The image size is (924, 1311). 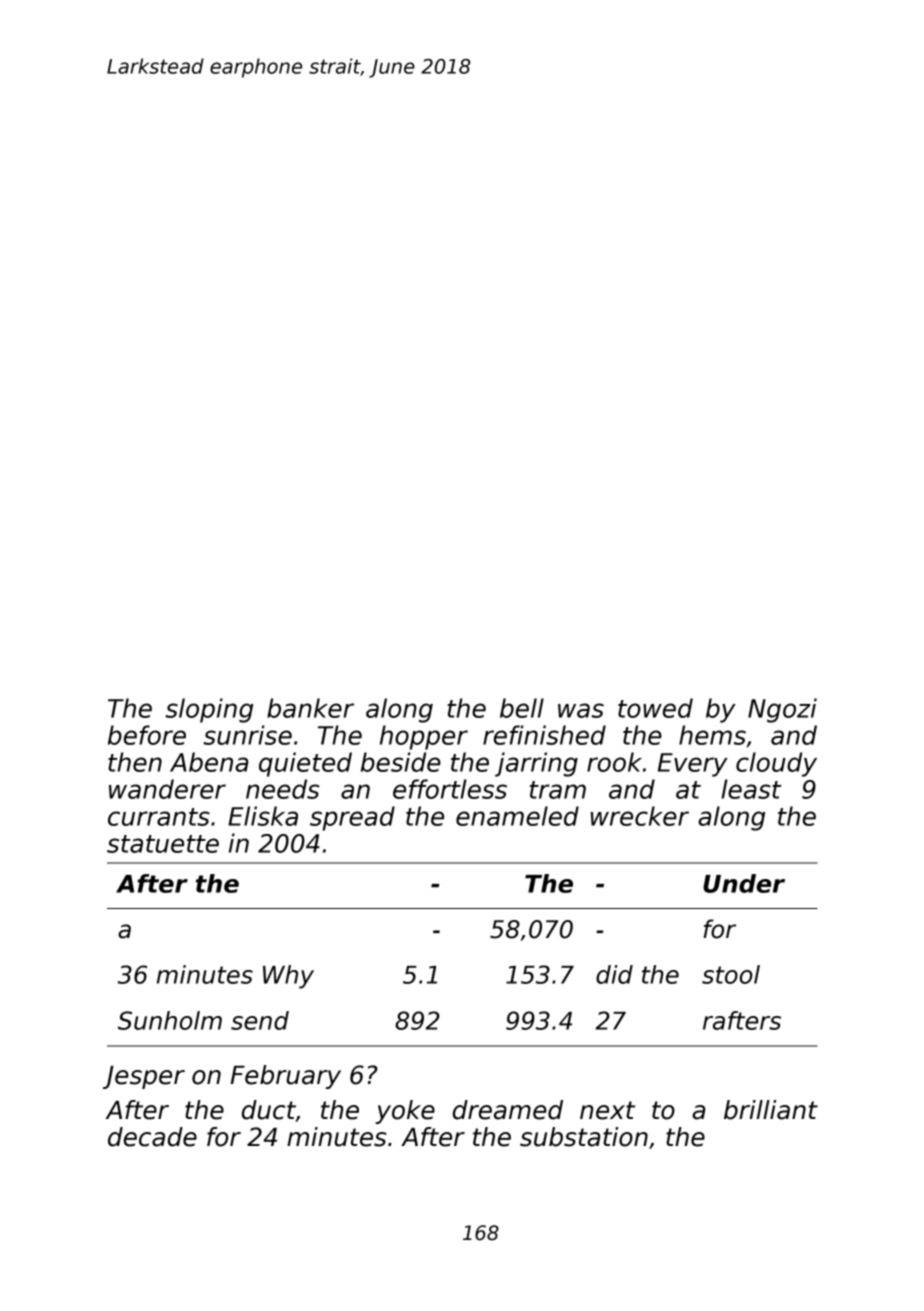 I want to click on bell, so click(x=522, y=708).
